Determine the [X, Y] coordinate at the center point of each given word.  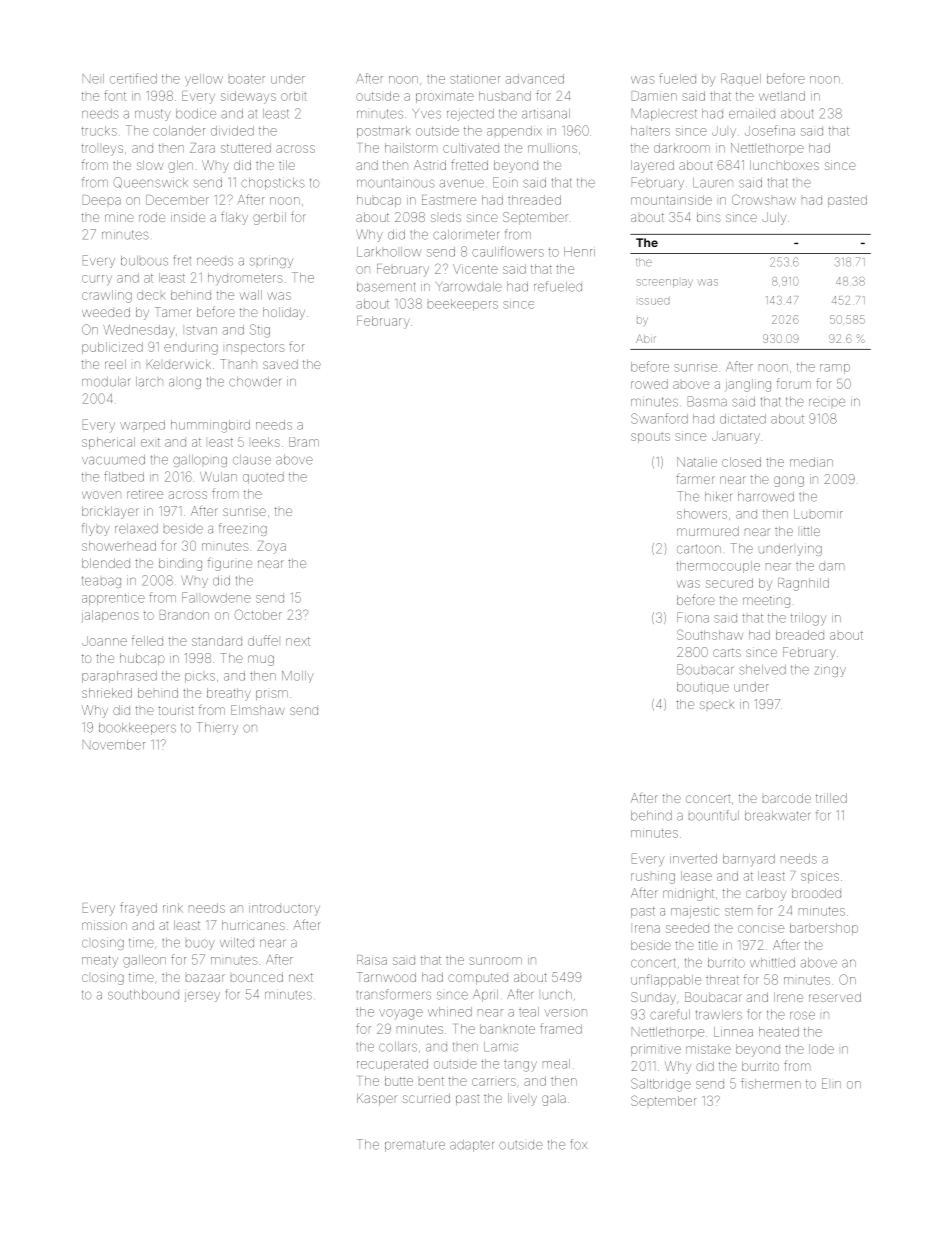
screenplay [665, 283]
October [258, 614]
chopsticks [273, 184]
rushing [653, 877]
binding [180, 564]
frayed [138, 909]
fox [579, 1144]
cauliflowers [508, 251]
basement [386, 287]
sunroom [495, 961]
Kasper [377, 1099]
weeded [106, 312]
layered [652, 166]
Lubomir [818, 514]
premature [415, 1146]
